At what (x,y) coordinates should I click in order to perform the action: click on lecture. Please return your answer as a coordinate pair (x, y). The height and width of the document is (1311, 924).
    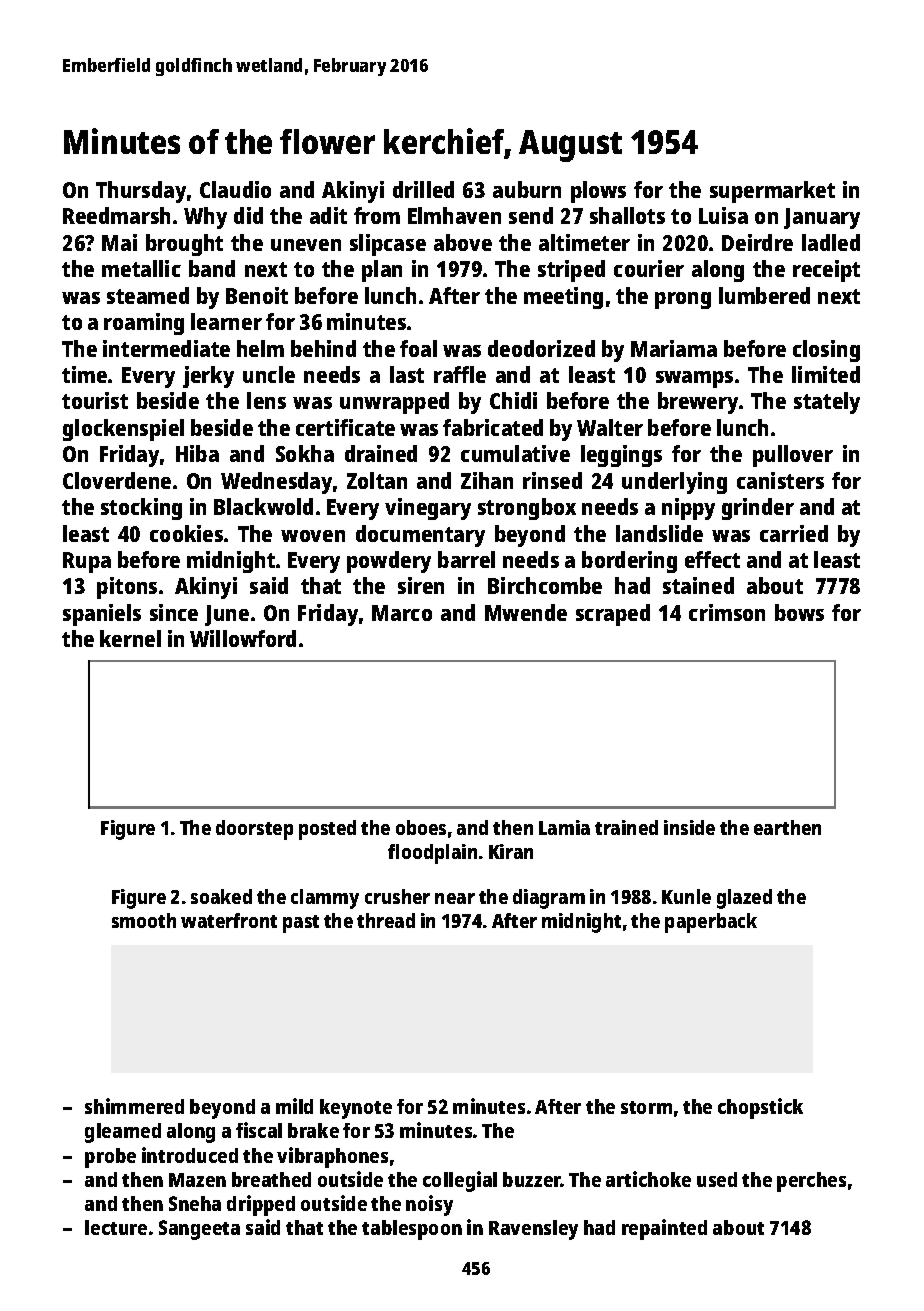
    Looking at the image, I should click on (116, 1227).
